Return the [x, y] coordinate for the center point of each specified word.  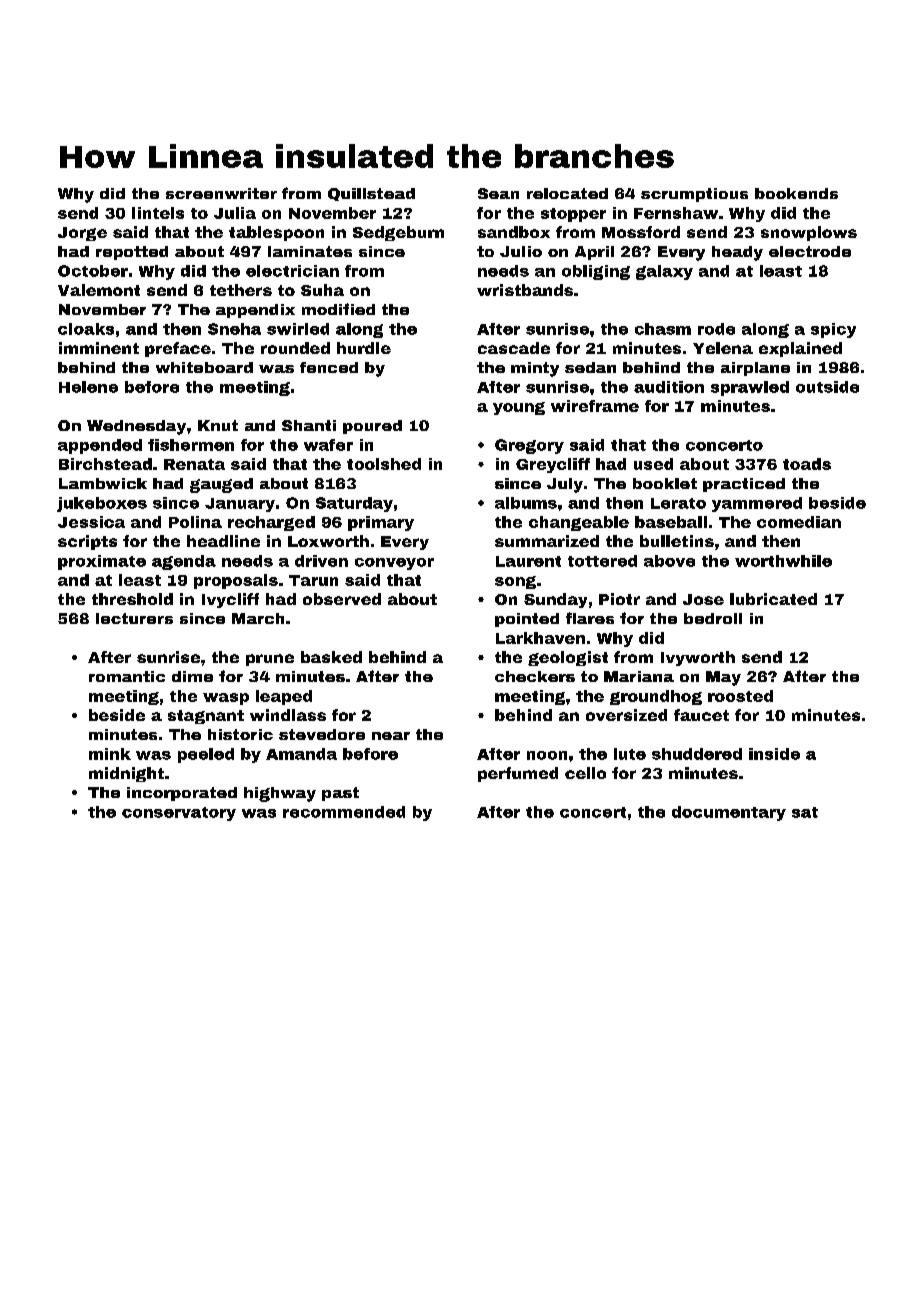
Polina [195, 522]
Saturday [354, 504]
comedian [799, 522]
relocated [567, 193]
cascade [514, 348]
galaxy [664, 272]
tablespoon [276, 233]
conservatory [179, 814]
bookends [796, 193]
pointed [527, 620]
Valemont [99, 290]
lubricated [773, 599]
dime [192, 676]
